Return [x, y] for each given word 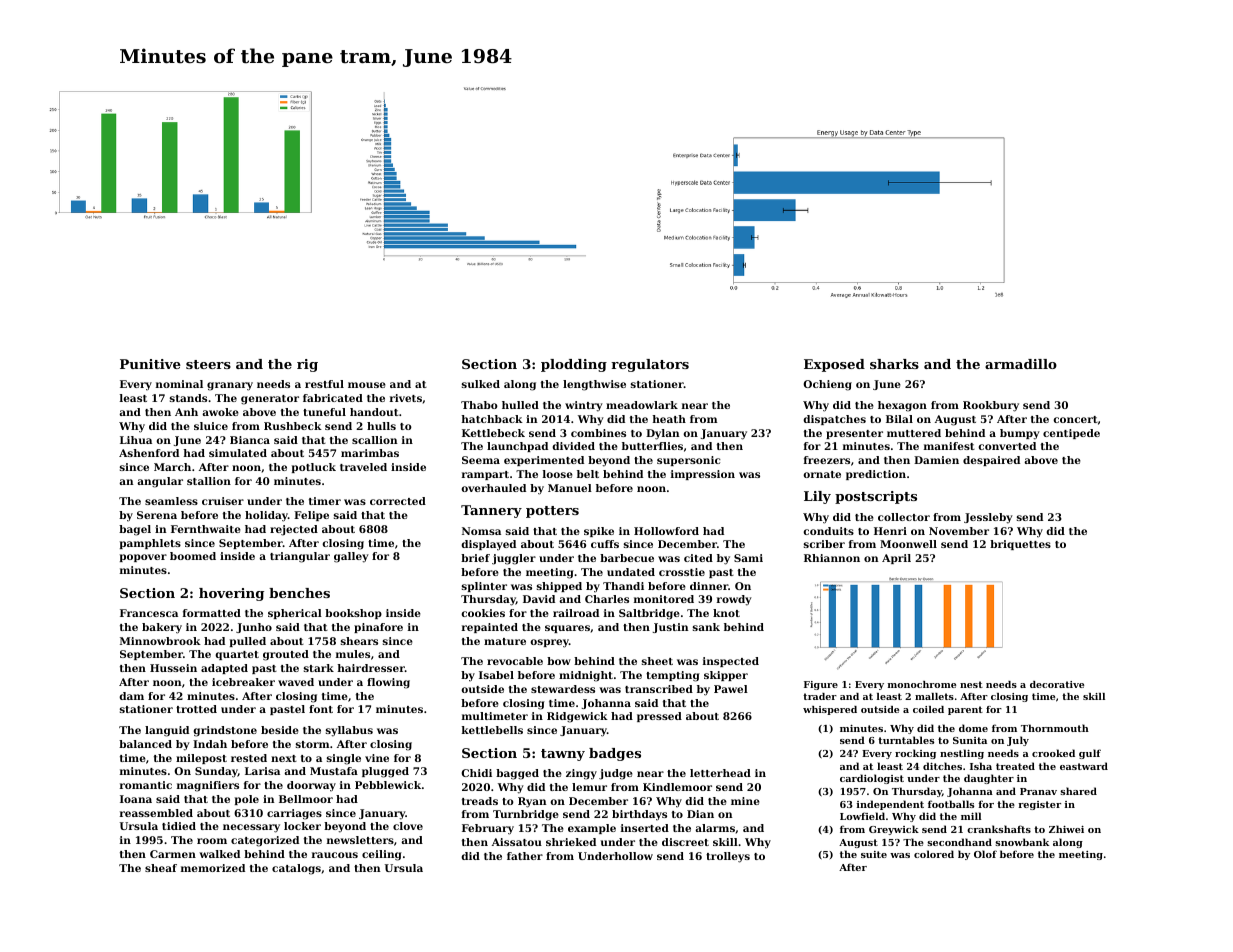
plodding [574, 365]
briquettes [1020, 545]
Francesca [149, 613]
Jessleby [988, 518]
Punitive [150, 364]
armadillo [1021, 364]
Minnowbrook [160, 641]
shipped [559, 587]
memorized [213, 868]
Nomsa [481, 531]
